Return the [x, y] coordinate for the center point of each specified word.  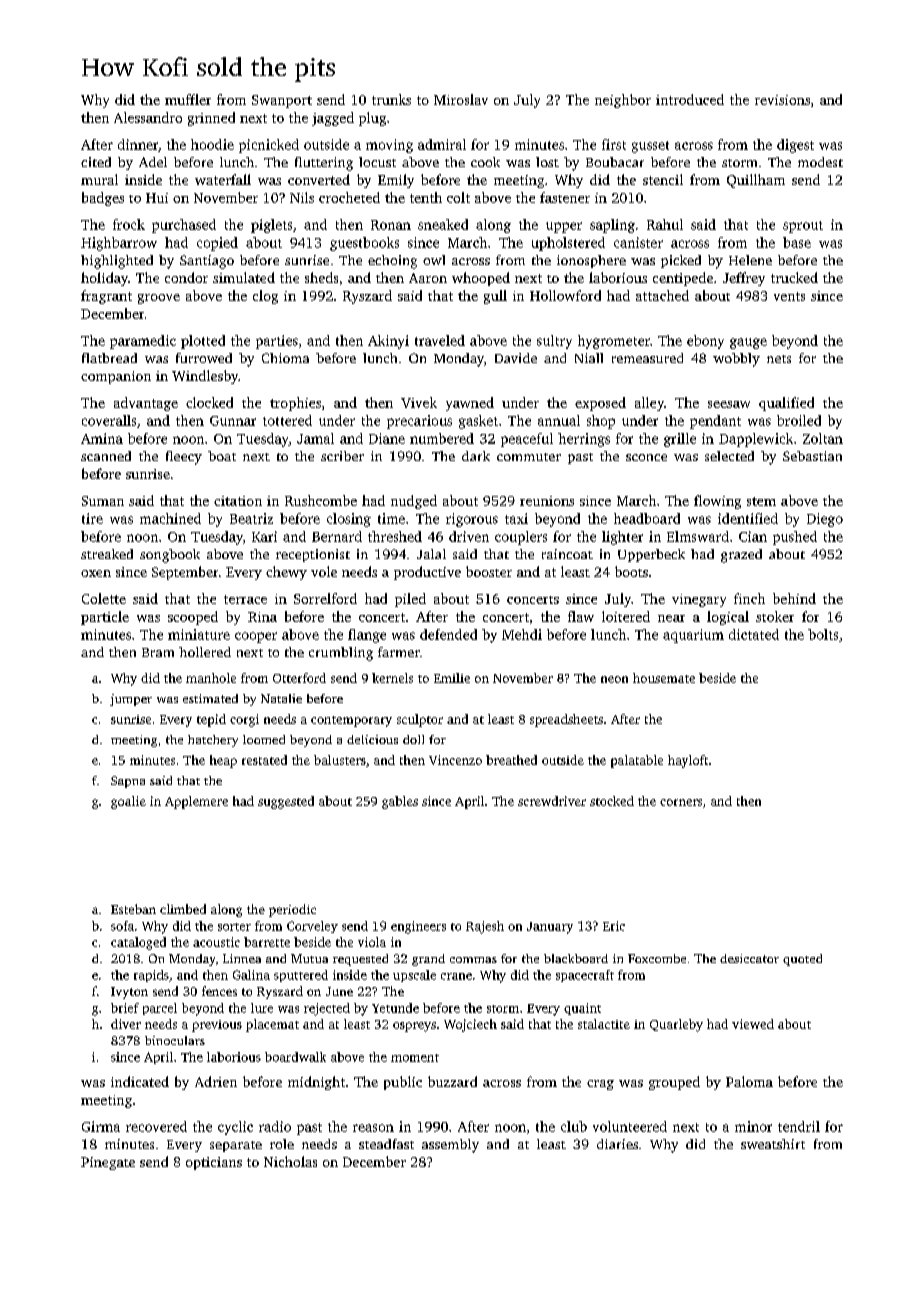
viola [372, 942]
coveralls [109, 420]
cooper [256, 637]
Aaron [428, 278]
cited [96, 162]
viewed [753, 1024]
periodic [292, 910]
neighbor [623, 101]
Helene [750, 260]
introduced [690, 99]
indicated [140, 1081]
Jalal [431, 554]
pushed [795, 538]
